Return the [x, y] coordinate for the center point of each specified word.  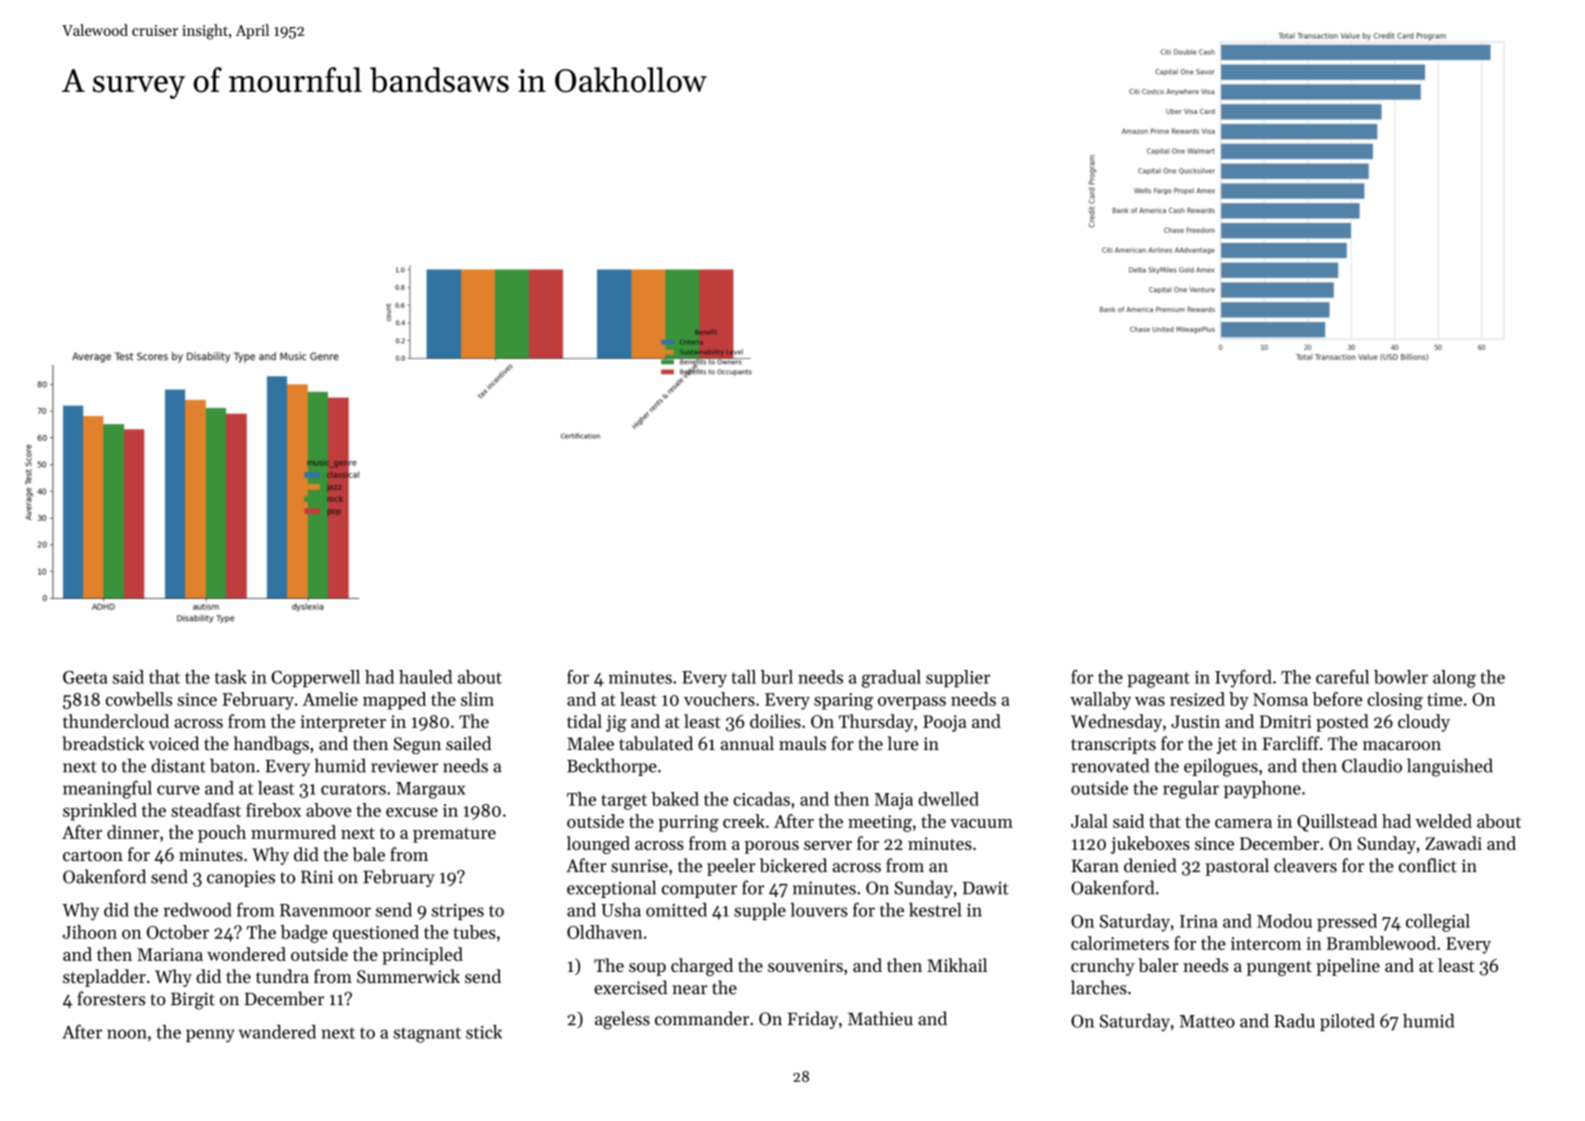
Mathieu [880, 1018]
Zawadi [1453, 843]
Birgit [193, 1001]
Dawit [986, 888]
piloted [1347, 1022]
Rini [317, 876]
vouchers [719, 699]
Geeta [85, 677]
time [1444, 699]
